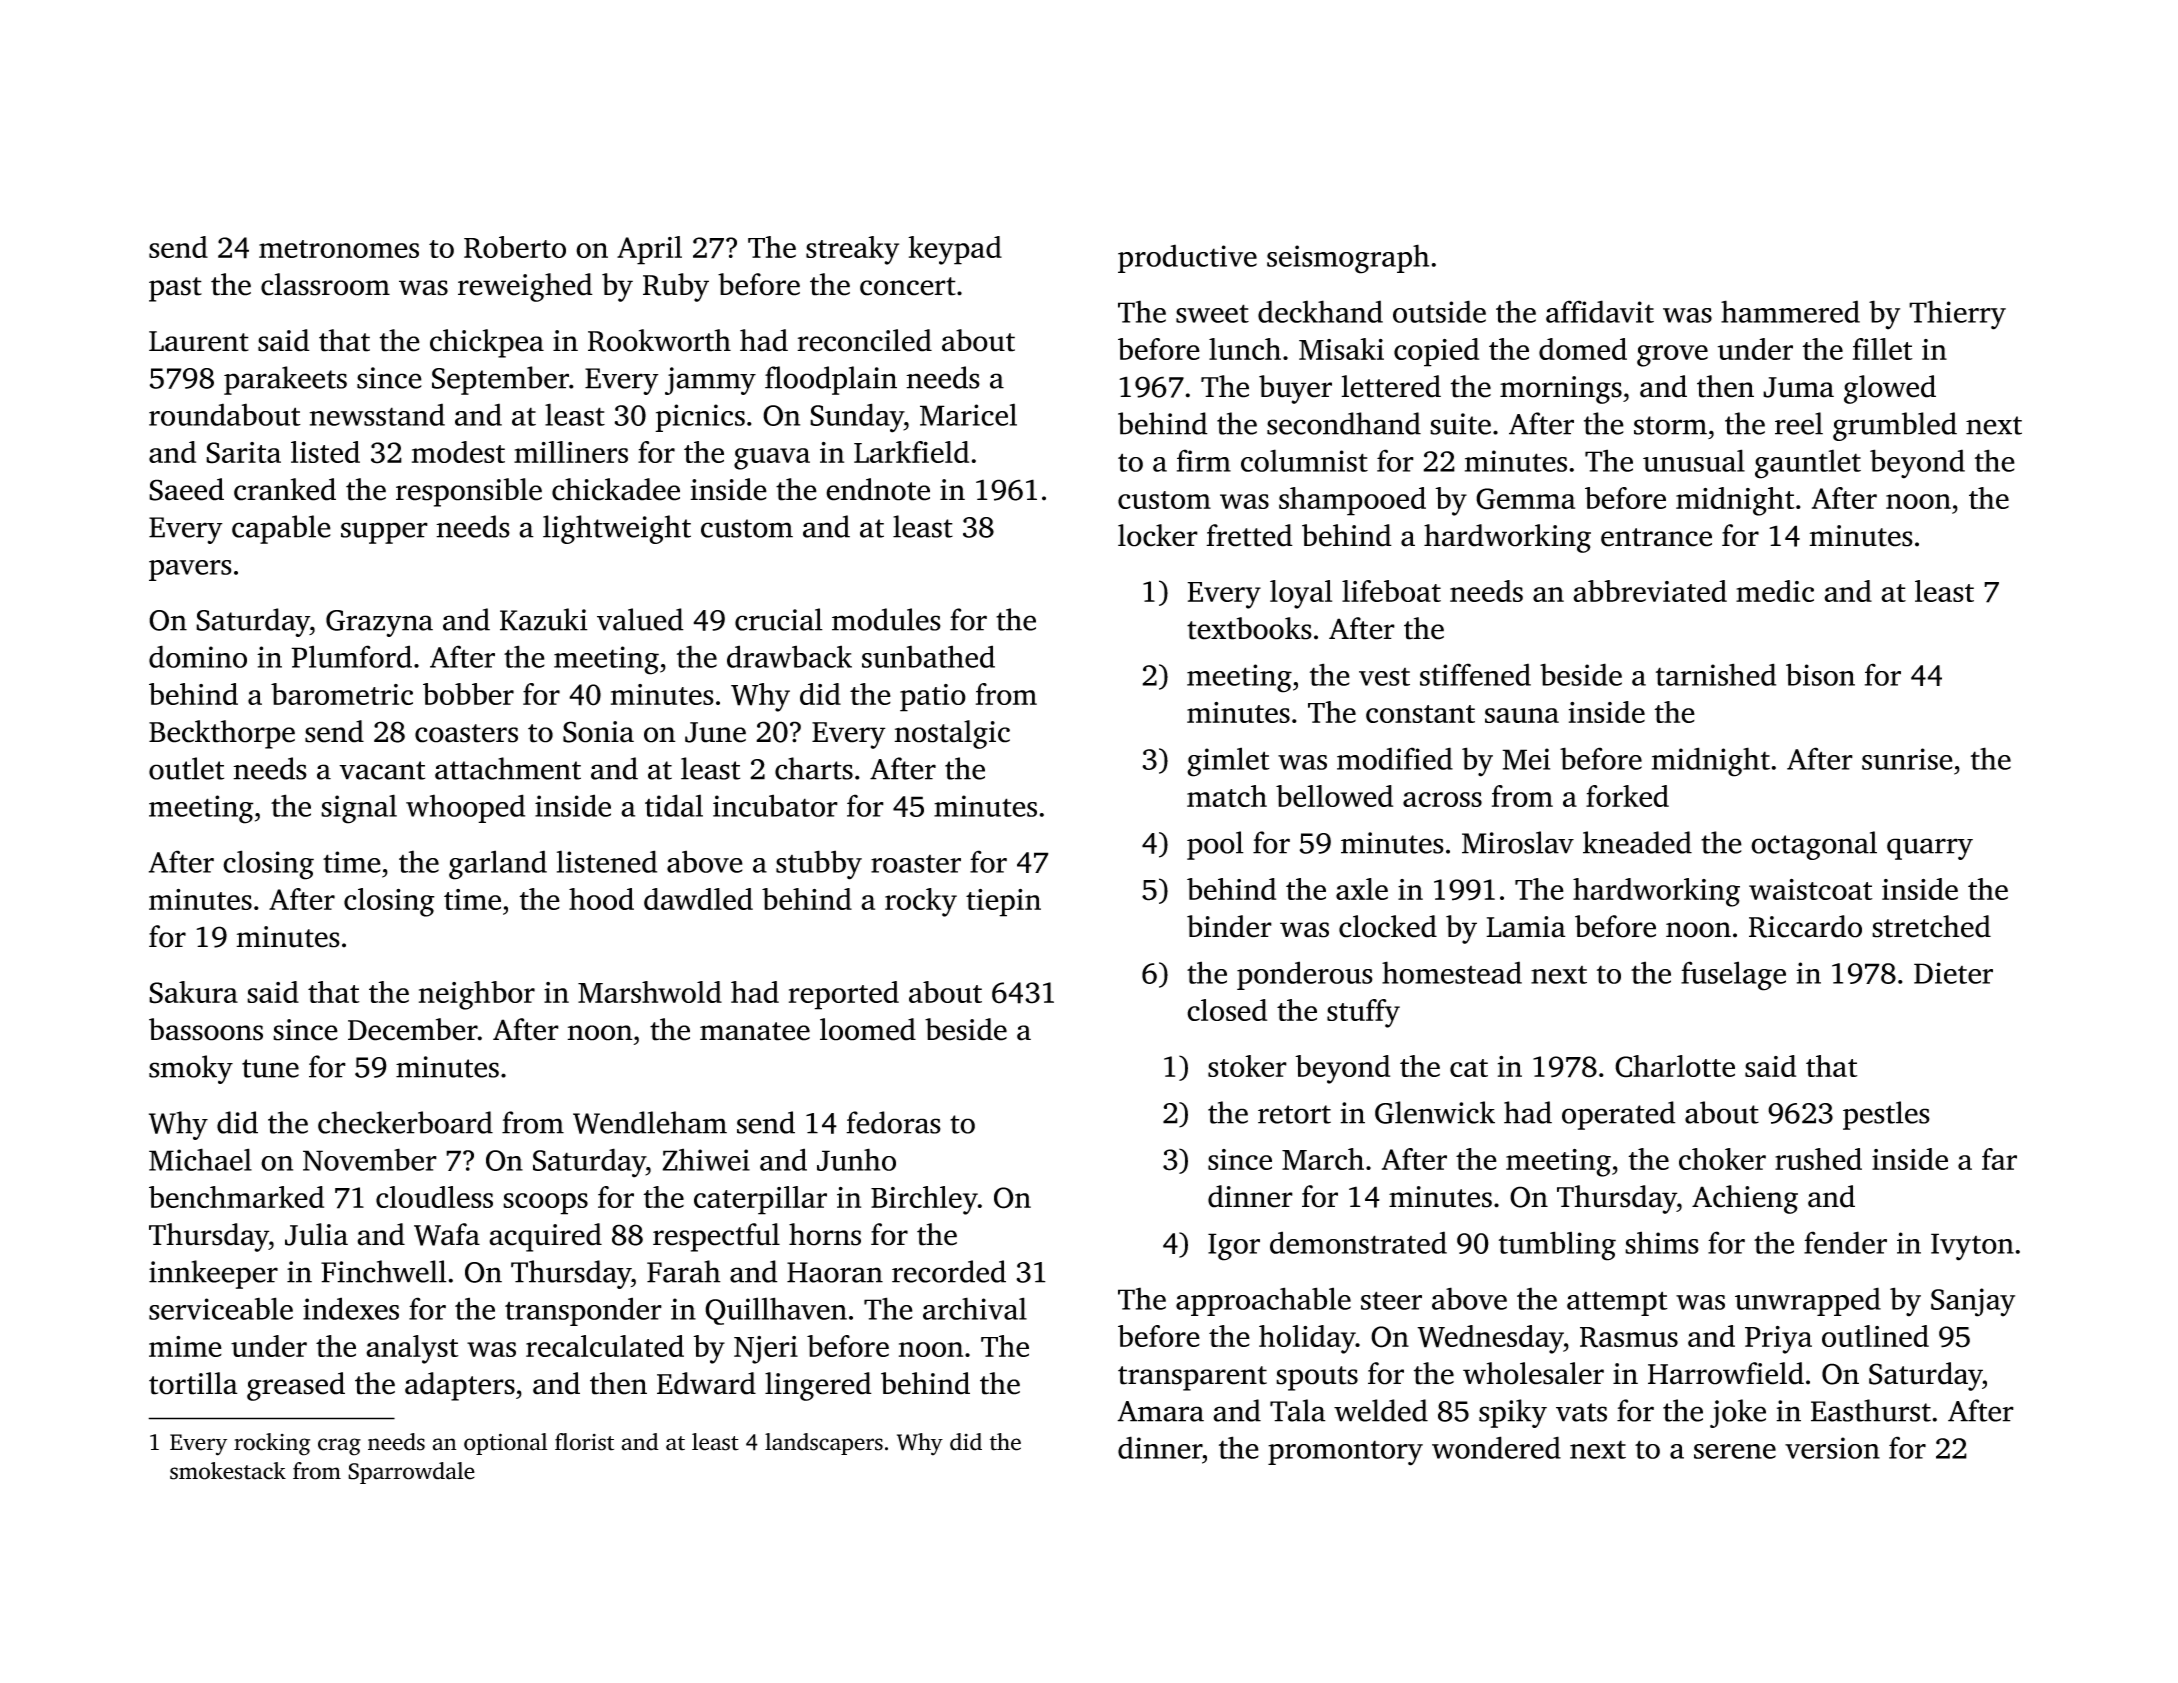 The width and height of the screenshot is (2178, 1683). What do you see at coordinates (1187, 258) in the screenshot?
I see `productive` at bounding box center [1187, 258].
